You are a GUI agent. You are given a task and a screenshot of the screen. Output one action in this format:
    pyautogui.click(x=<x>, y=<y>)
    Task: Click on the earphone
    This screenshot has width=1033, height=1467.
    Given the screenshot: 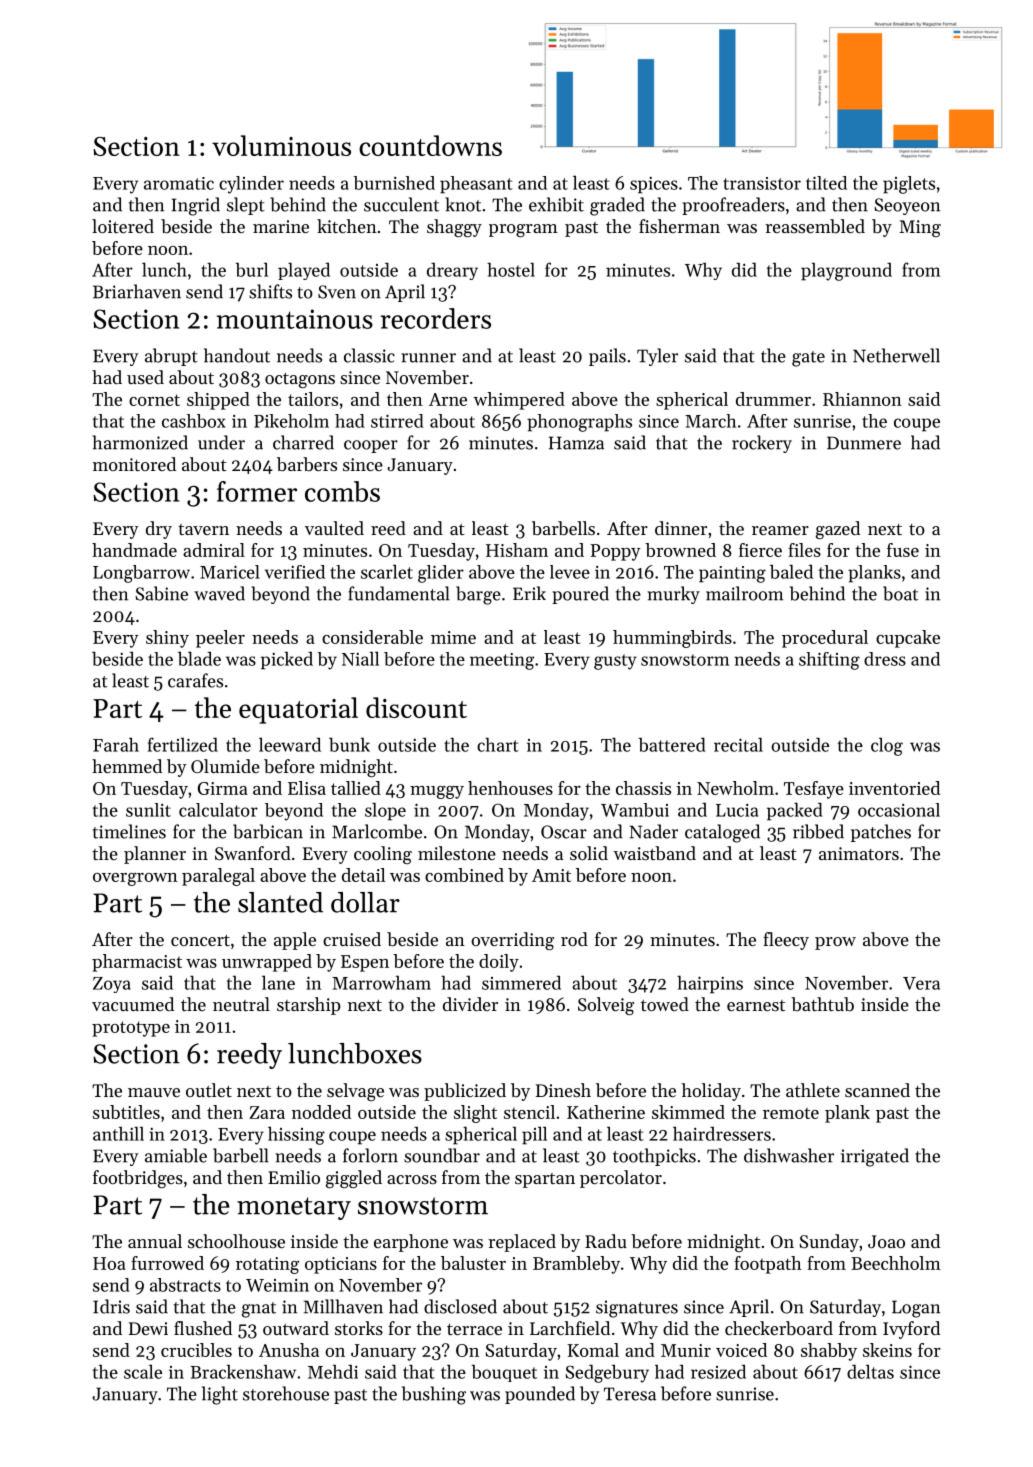 What is the action you would take?
    pyautogui.click(x=411, y=1243)
